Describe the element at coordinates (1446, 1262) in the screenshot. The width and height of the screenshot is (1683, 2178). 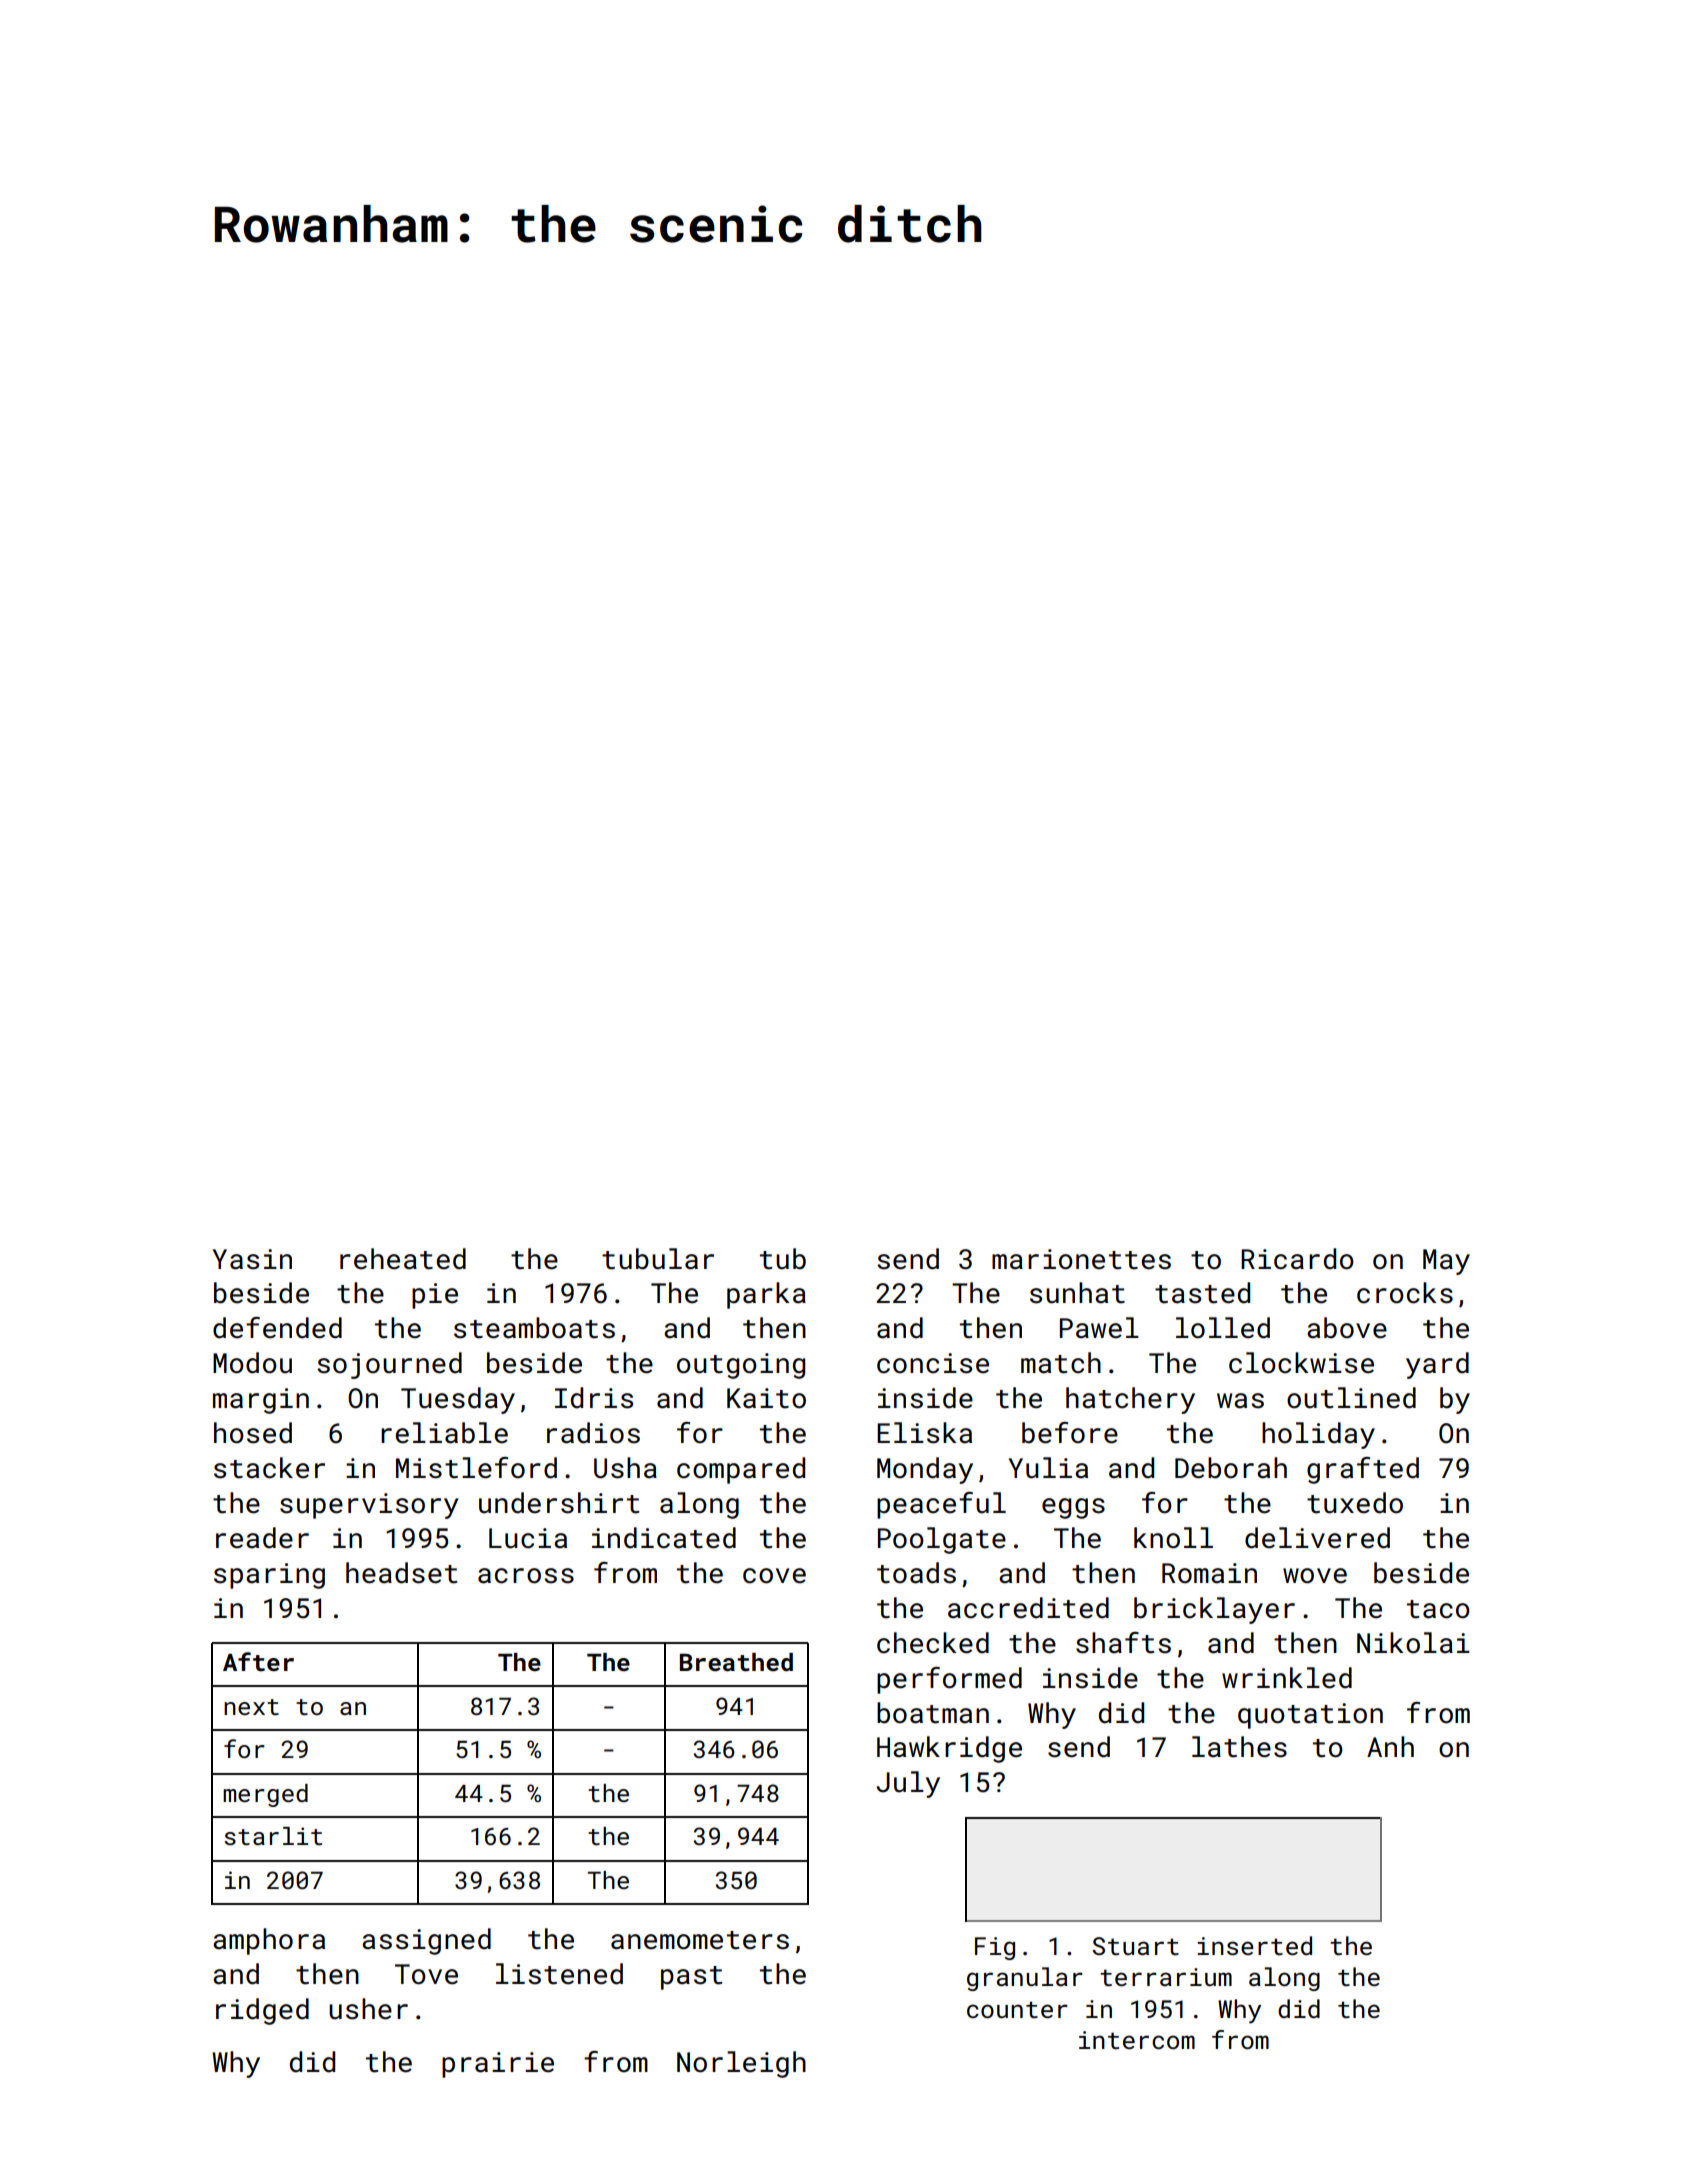
I see `May` at that location.
